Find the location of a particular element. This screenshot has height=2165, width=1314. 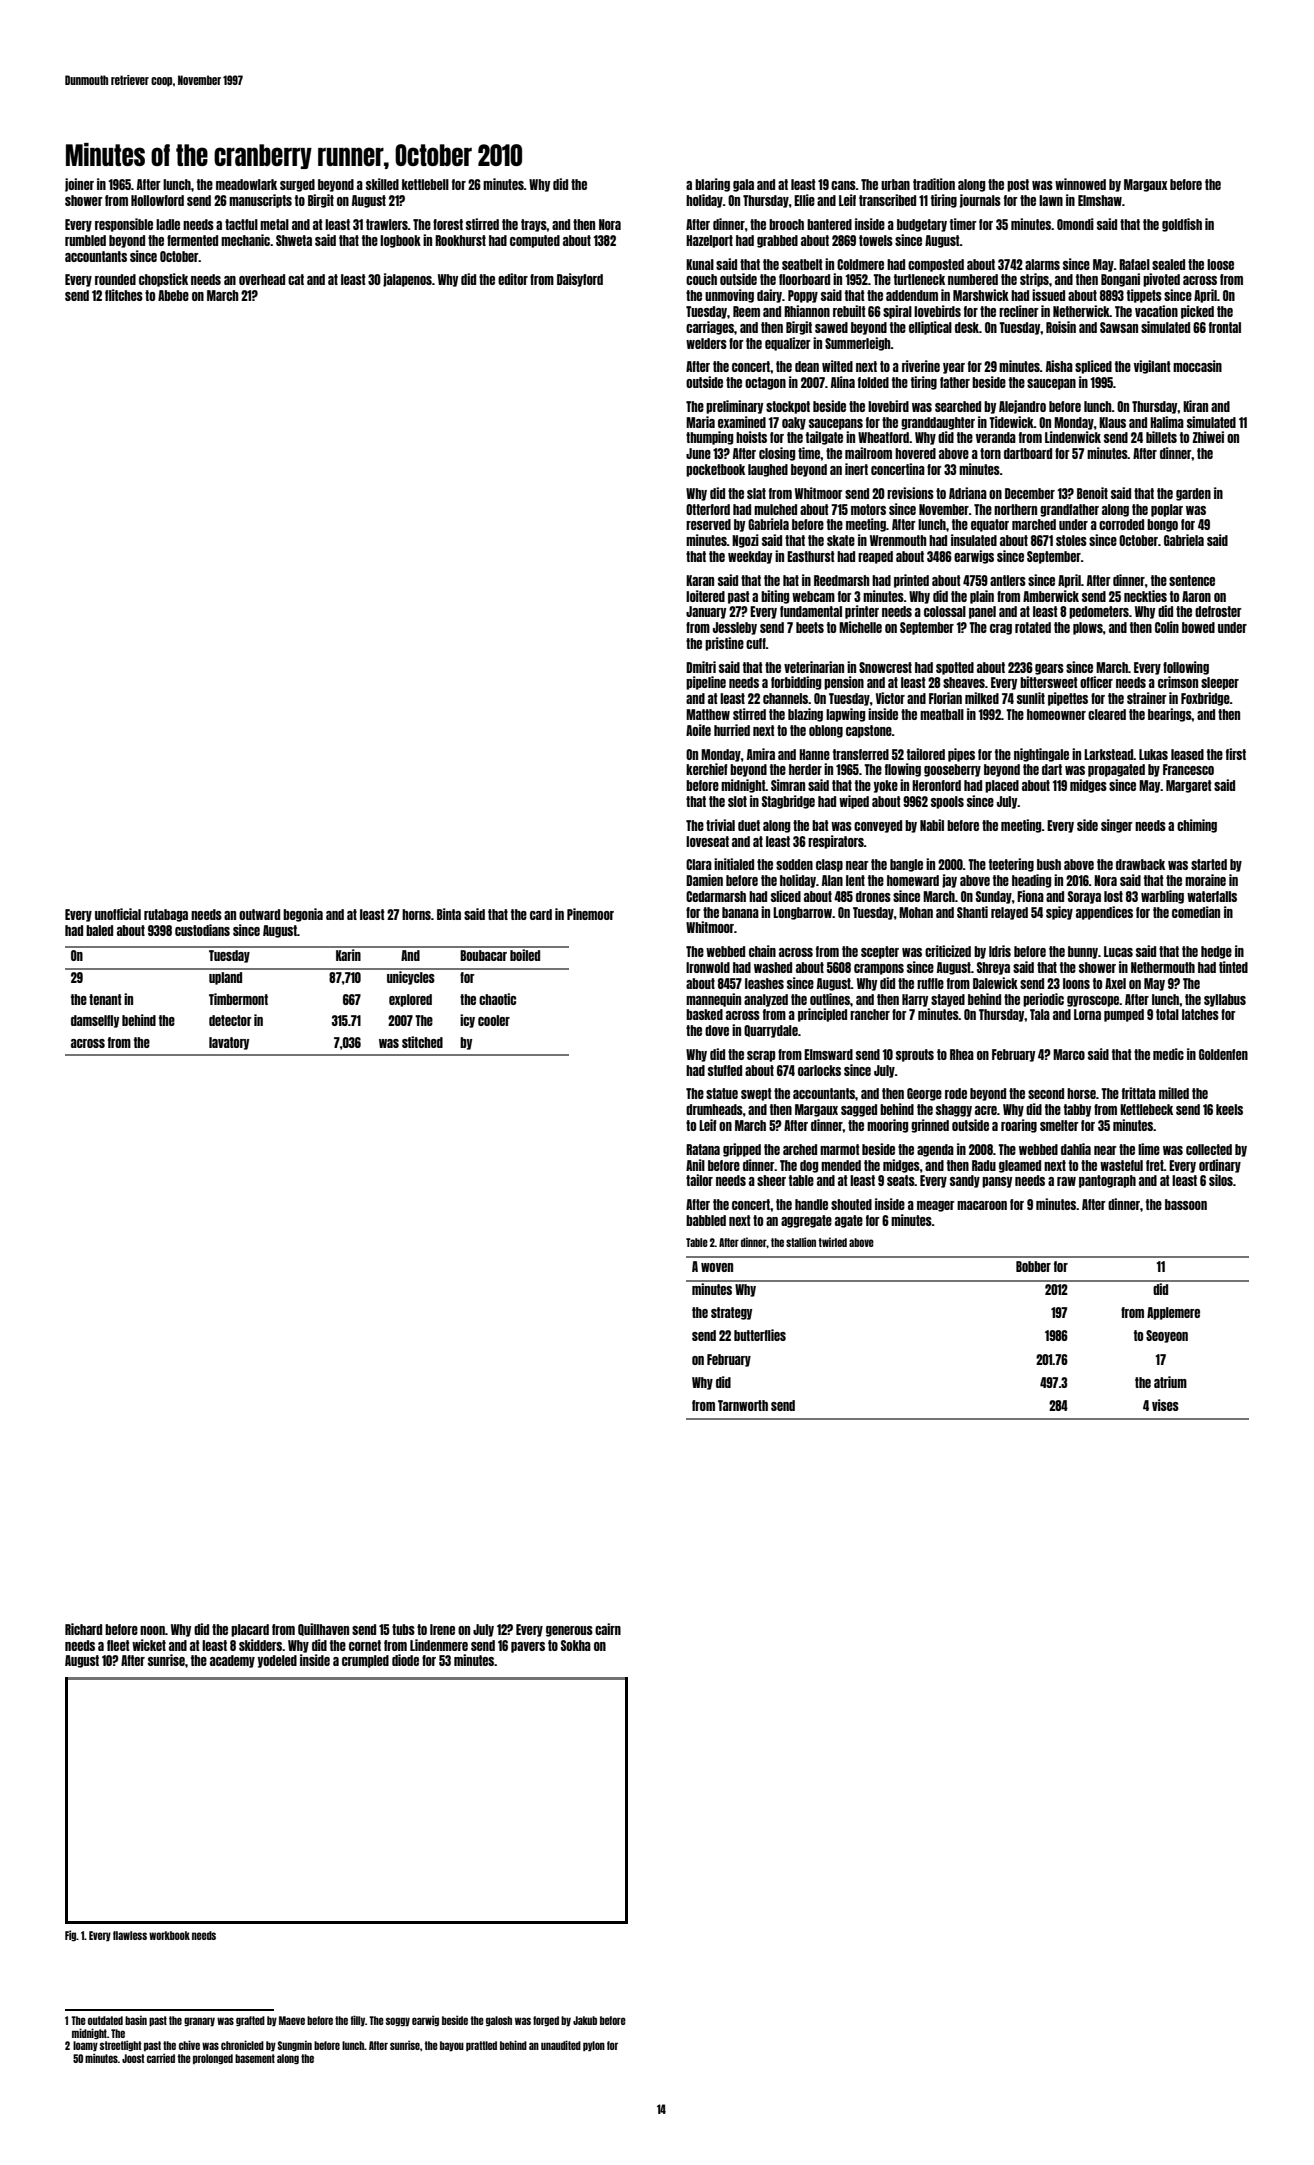

tubs is located at coordinates (403, 1629).
